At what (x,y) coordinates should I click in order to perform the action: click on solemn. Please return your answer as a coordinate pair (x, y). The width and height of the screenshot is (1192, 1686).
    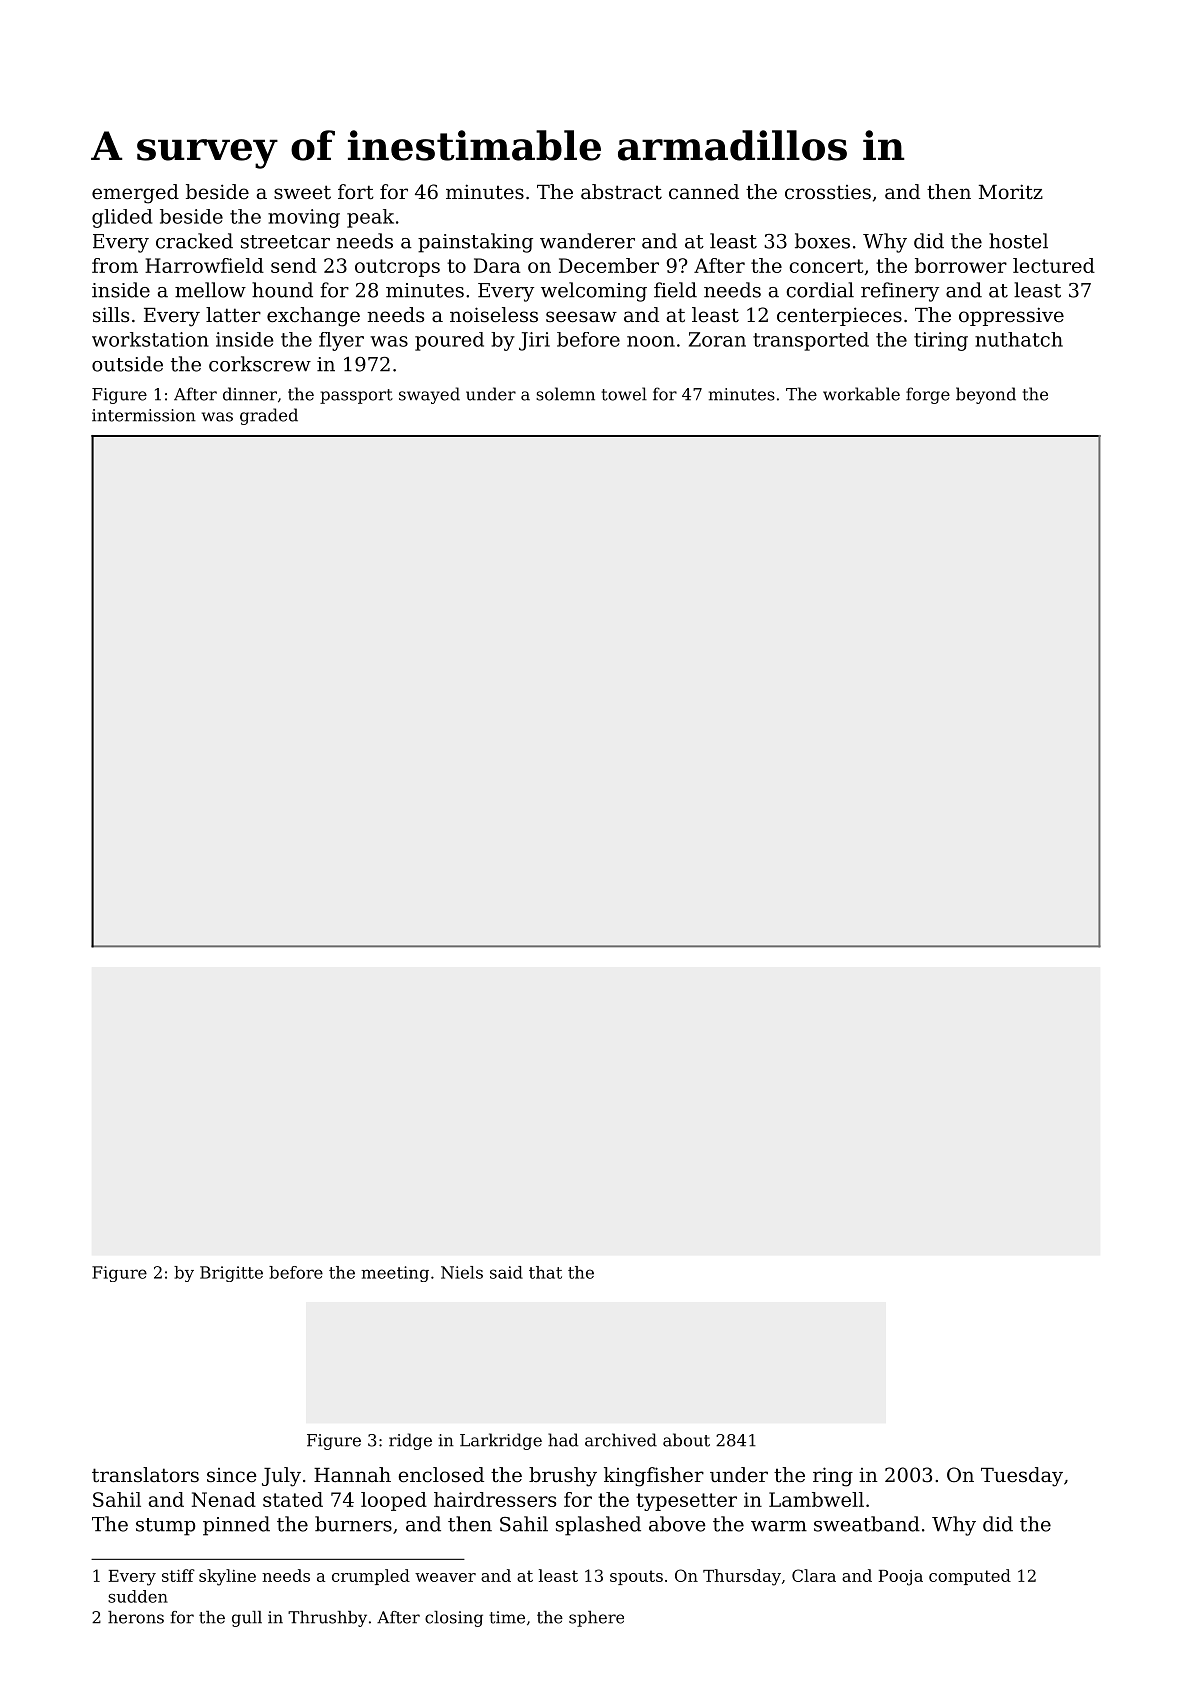
    Looking at the image, I should click on (565, 394).
